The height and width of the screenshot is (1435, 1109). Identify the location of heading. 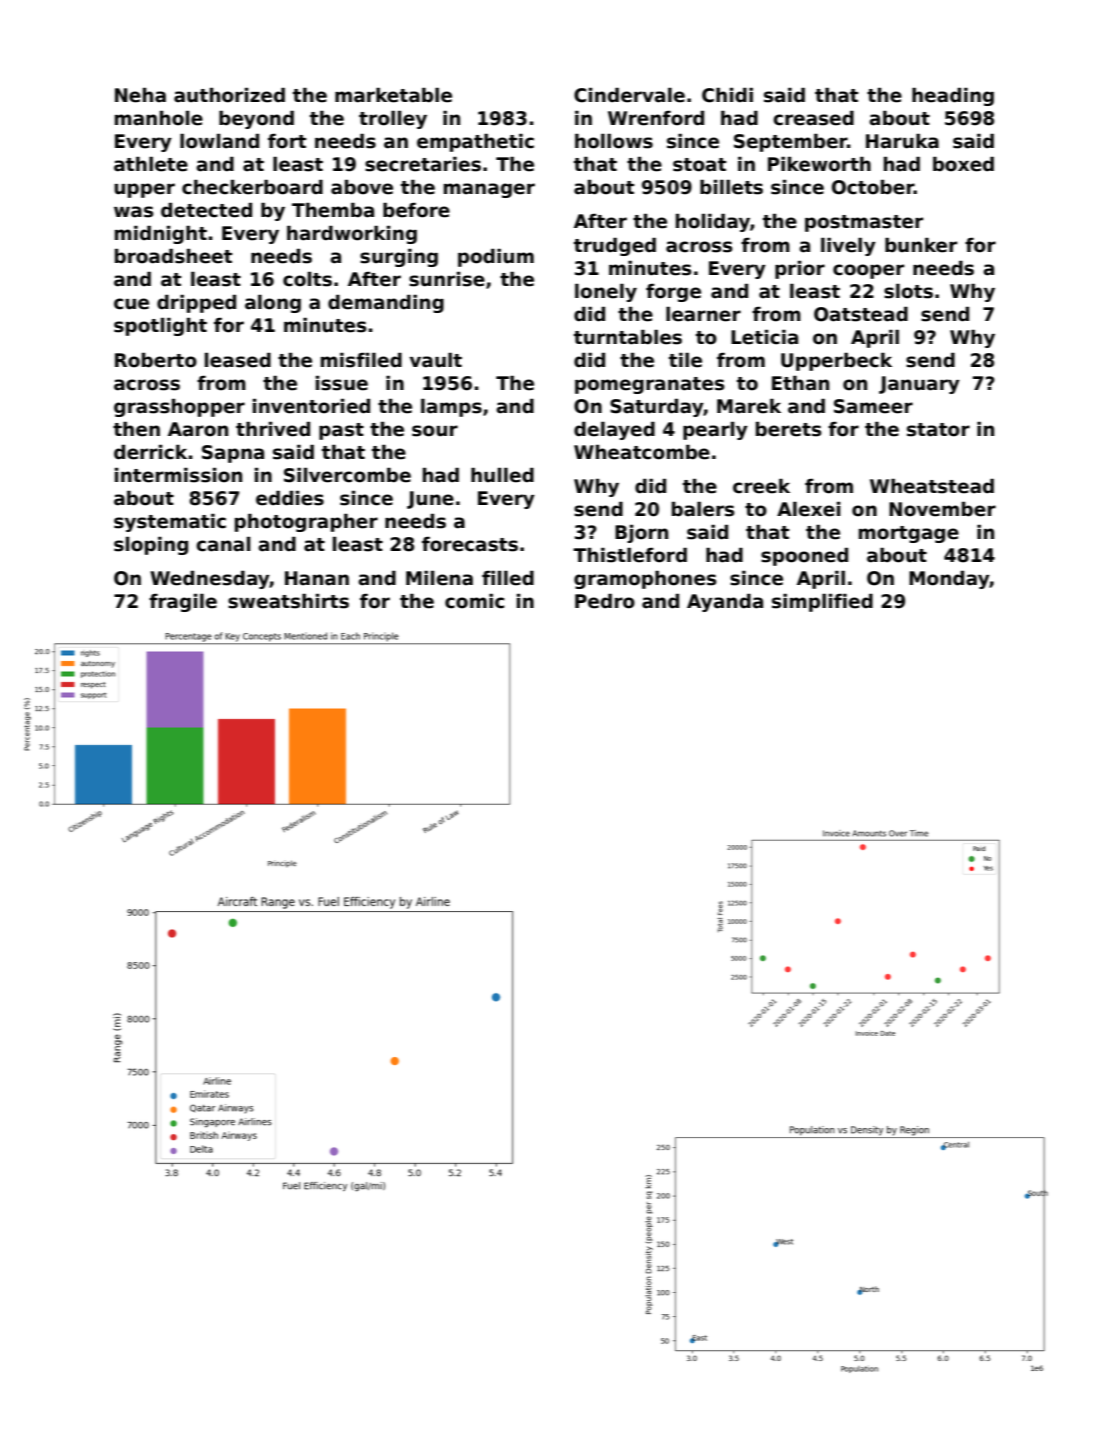
(953, 96).
